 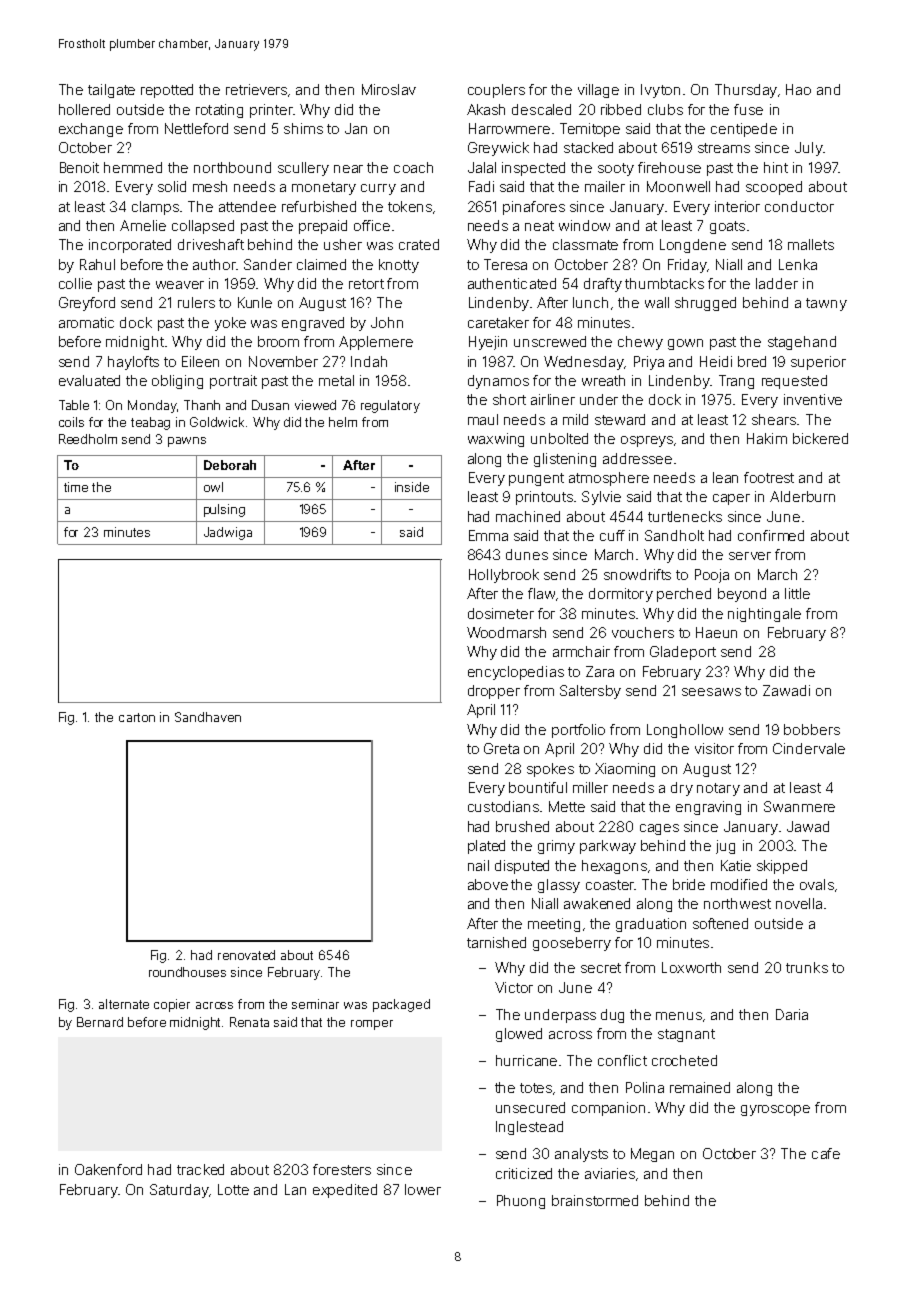 What do you see at coordinates (255, 302) in the page?
I see `Kunle` at bounding box center [255, 302].
